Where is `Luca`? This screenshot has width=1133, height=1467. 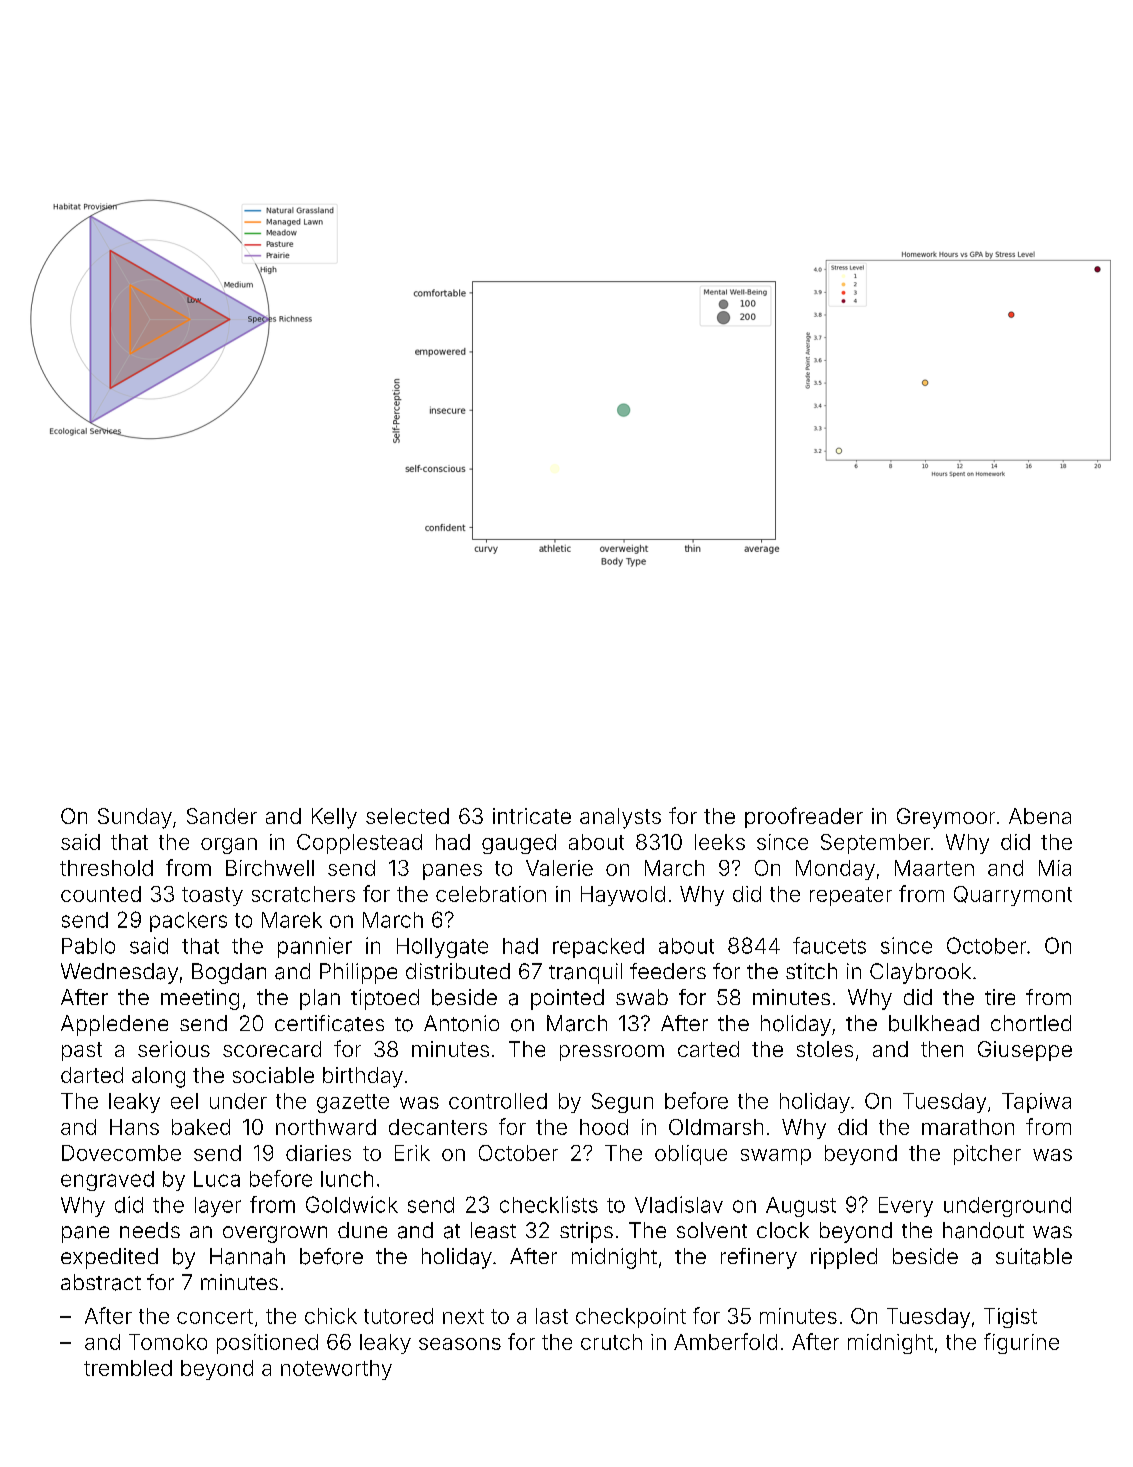 Luca is located at coordinates (217, 1179).
